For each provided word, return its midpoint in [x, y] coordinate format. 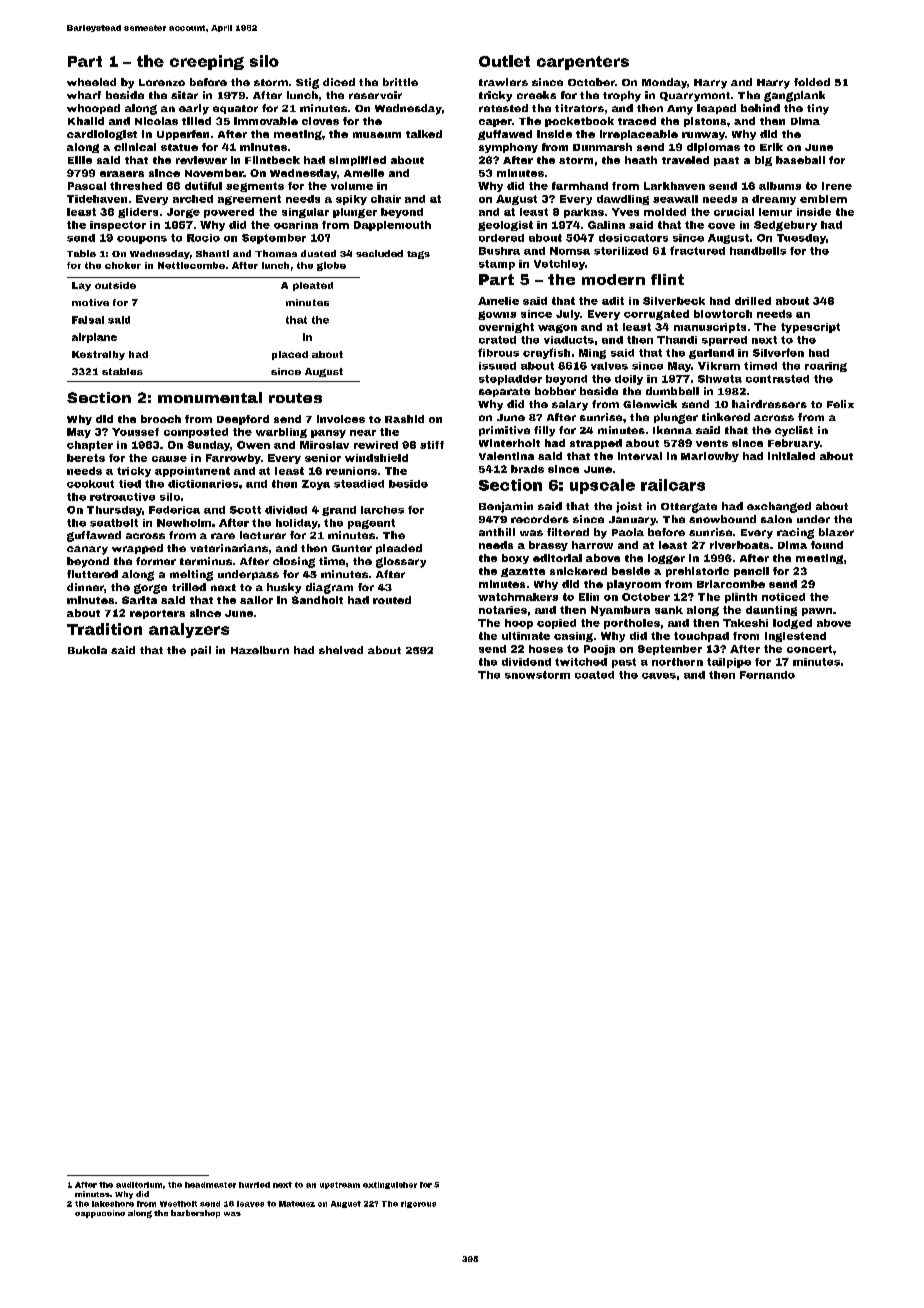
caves [659, 676]
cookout [90, 484]
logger [666, 559]
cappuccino [100, 1214]
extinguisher [390, 1185]
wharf [84, 95]
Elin [589, 597]
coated [594, 675]
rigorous [418, 1204]
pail [201, 651]
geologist [505, 226]
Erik [771, 147]
